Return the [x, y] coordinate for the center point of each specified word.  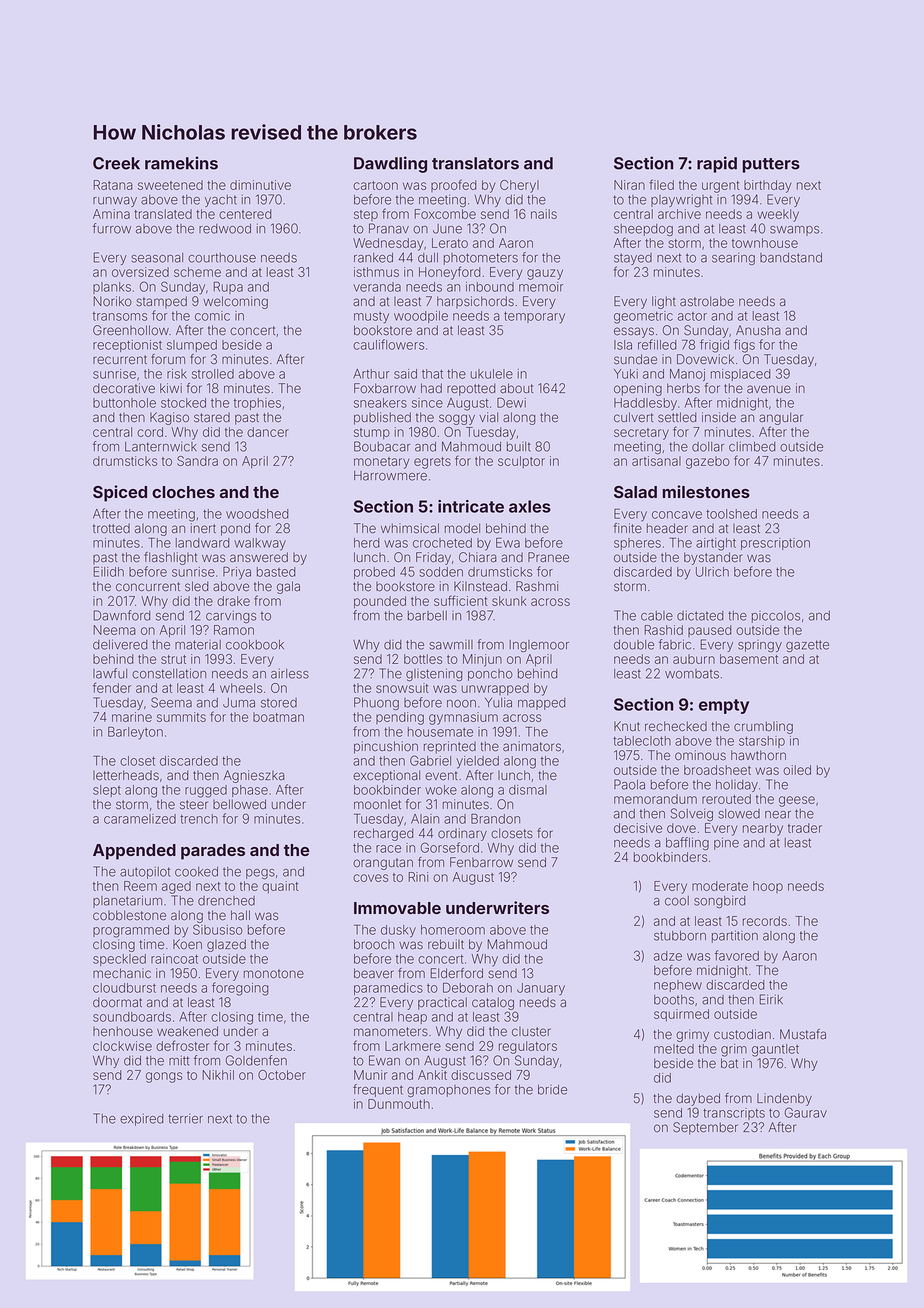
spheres [637, 544]
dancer [268, 432]
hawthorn [758, 755]
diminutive [260, 185]
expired [141, 1119]
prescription [775, 544]
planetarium [127, 901]
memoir [541, 287]
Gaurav [806, 1112]
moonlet [377, 805]
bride [552, 1090]
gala [288, 587]
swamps [794, 231]
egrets [432, 463]
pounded [380, 602]
